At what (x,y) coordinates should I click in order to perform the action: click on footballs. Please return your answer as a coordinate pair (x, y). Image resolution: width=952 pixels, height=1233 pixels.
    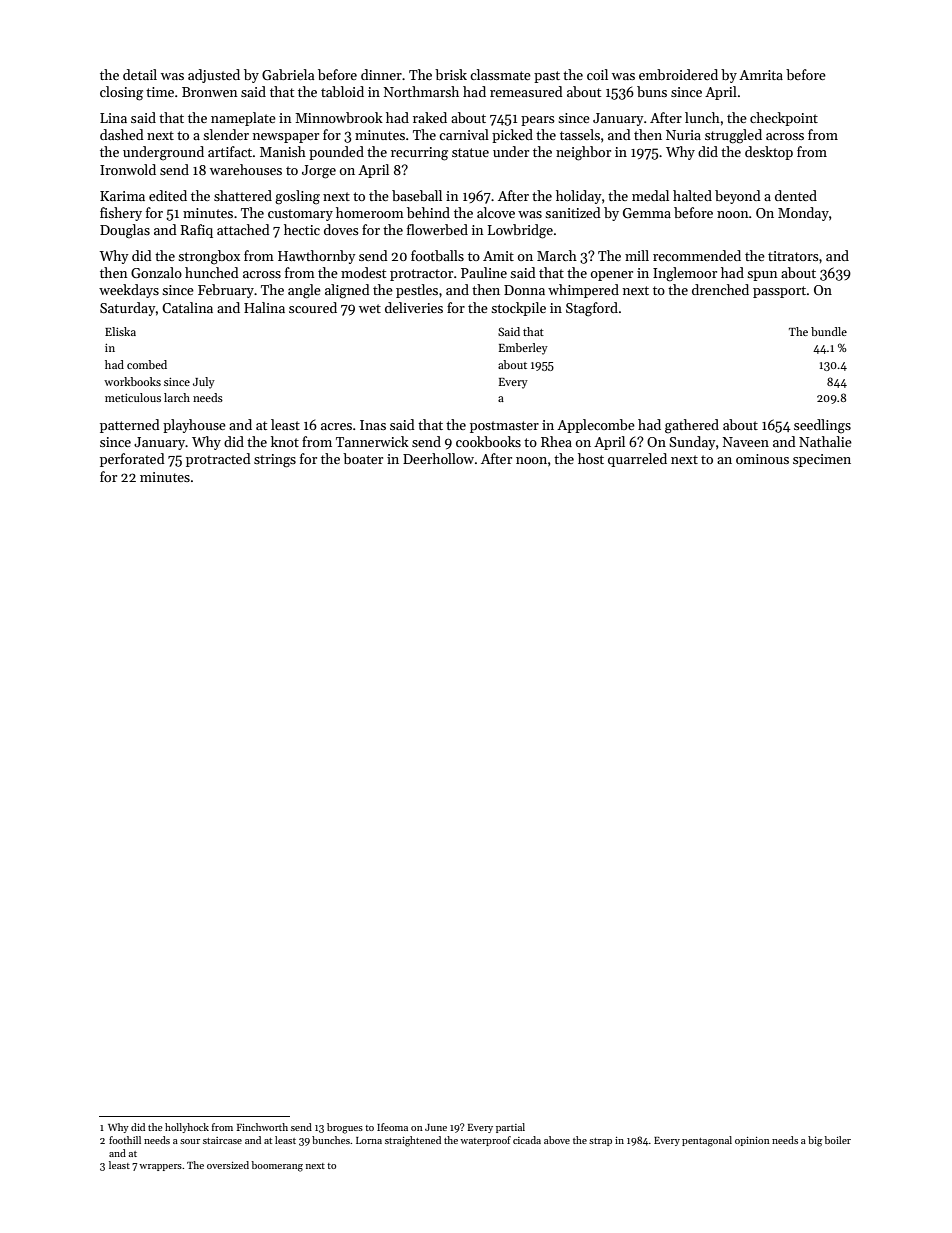
    Looking at the image, I should click on (437, 255).
